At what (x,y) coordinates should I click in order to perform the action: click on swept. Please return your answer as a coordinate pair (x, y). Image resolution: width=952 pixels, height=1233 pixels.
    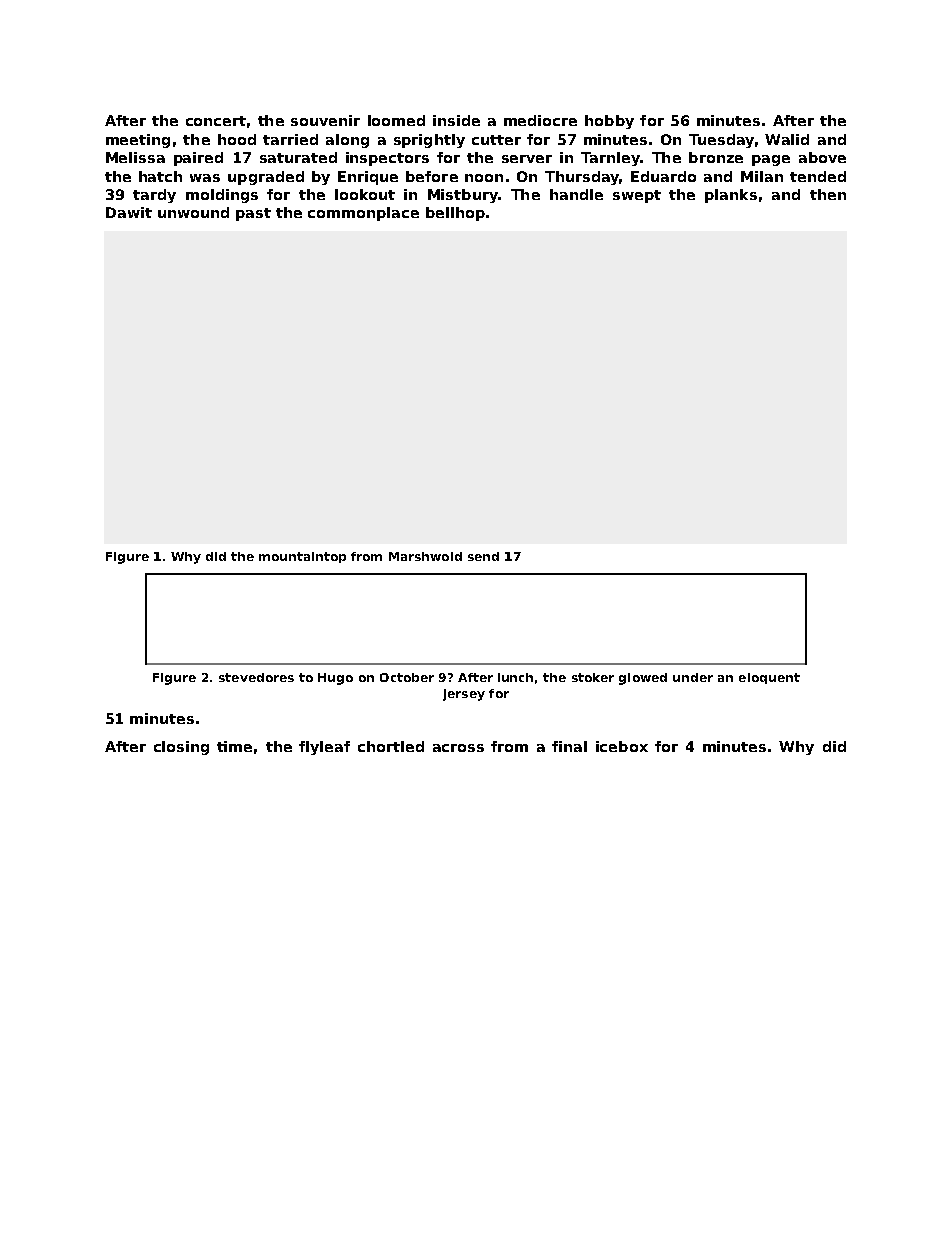
    Looking at the image, I should click on (637, 196).
